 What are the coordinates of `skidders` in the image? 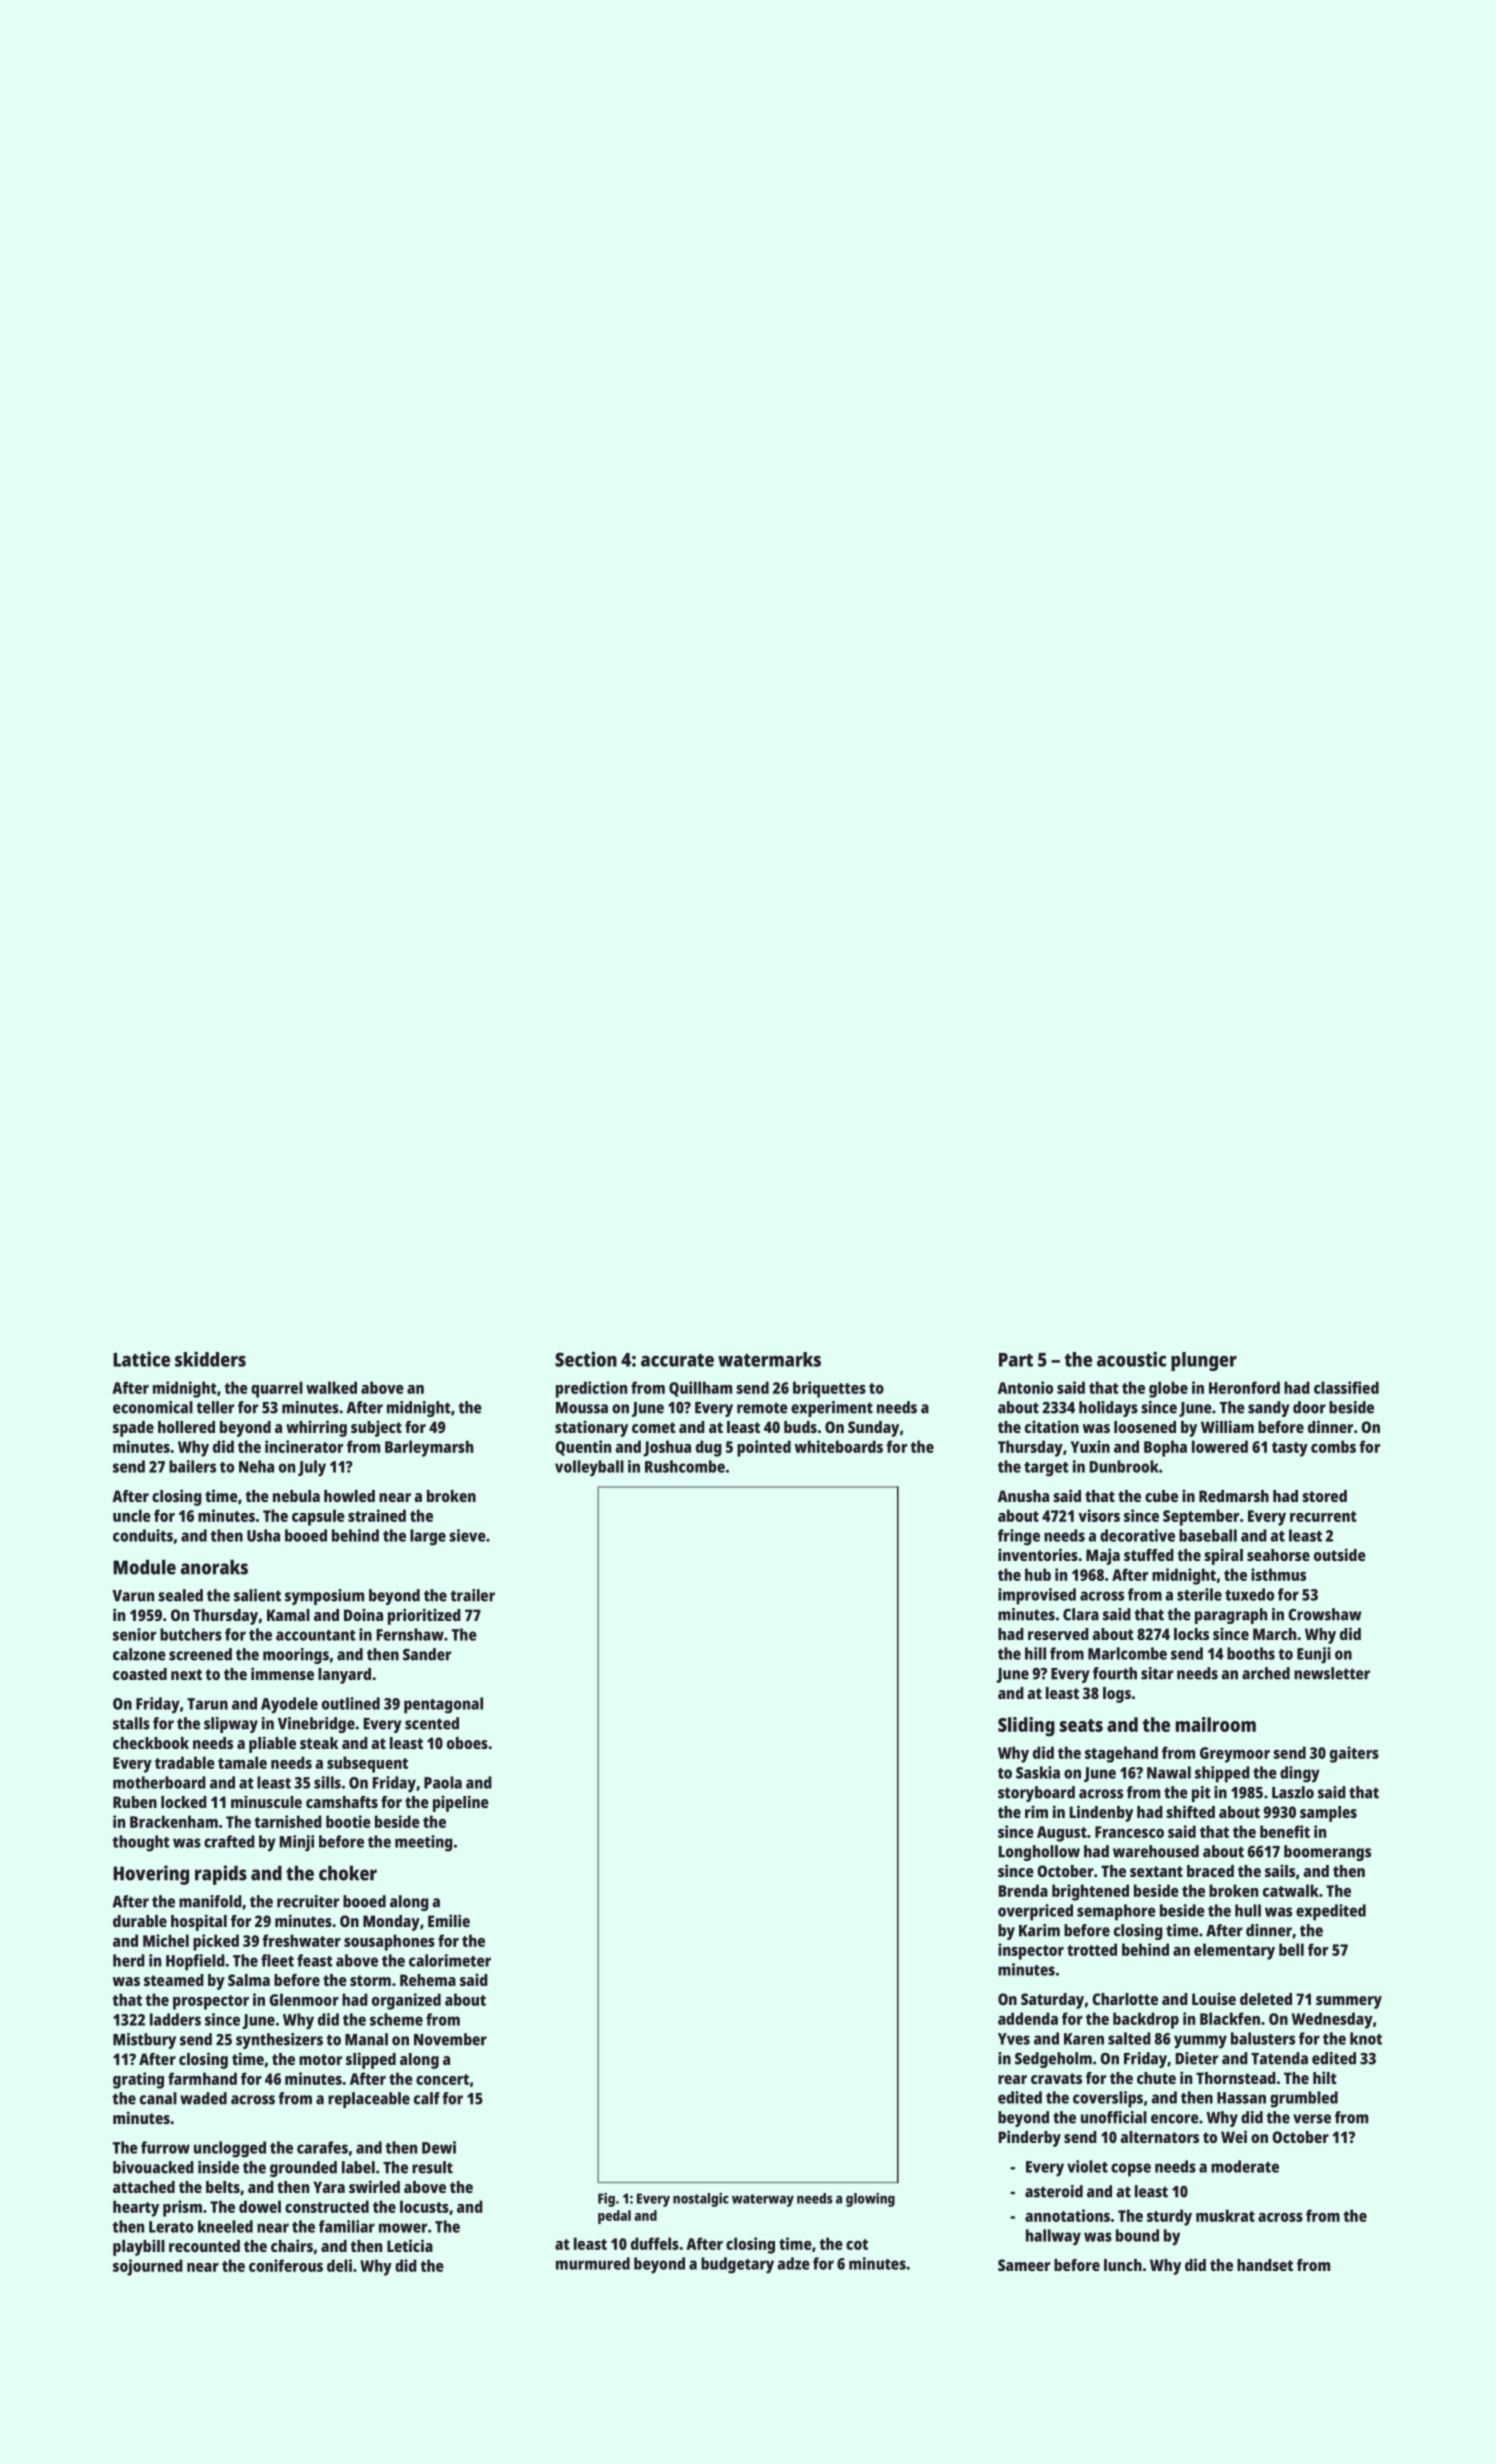 It's located at (210, 1359).
